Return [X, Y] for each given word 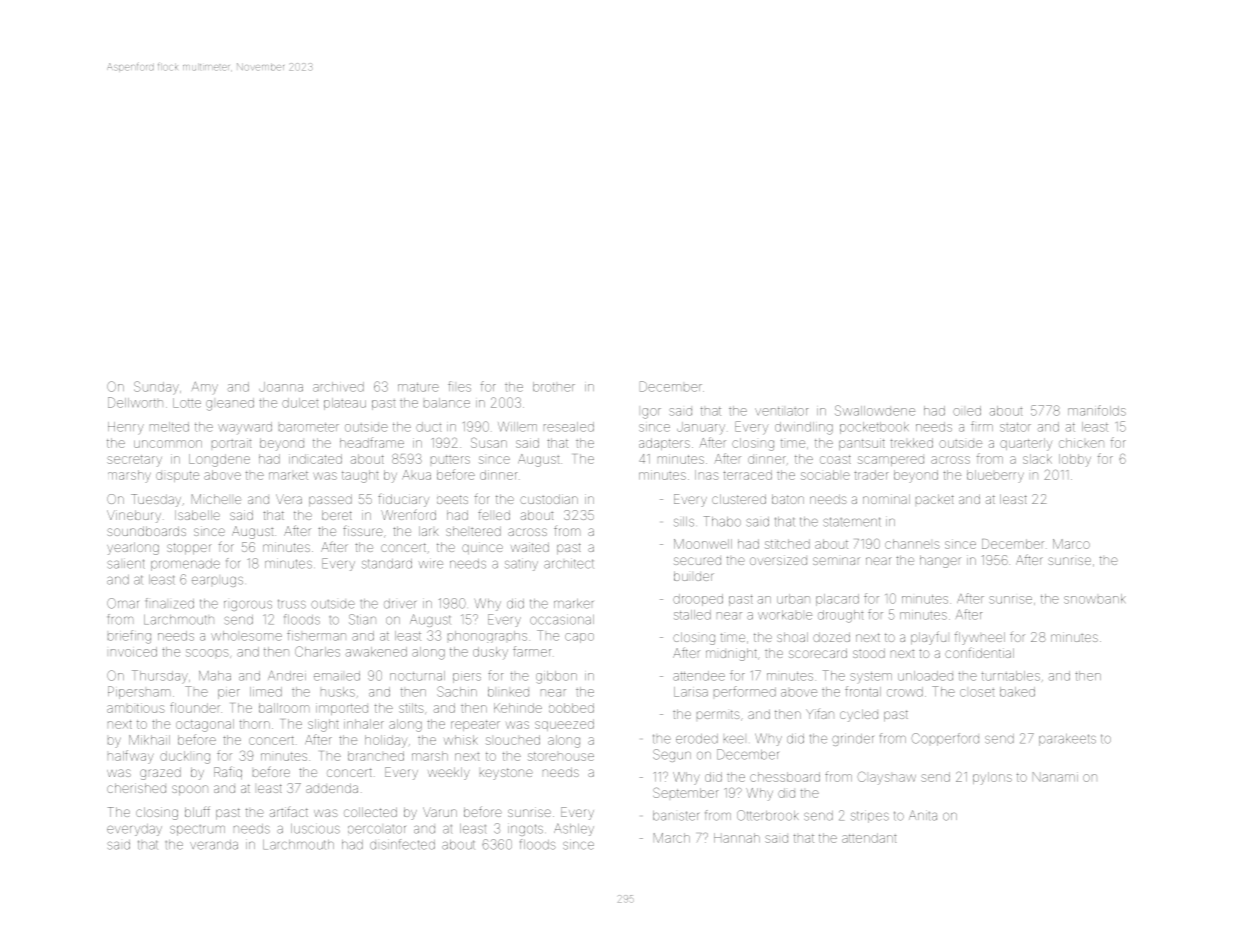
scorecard [818, 653]
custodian [549, 499]
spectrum [197, 830]
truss [292, 604]
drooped [698, 600]
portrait [231, 443]
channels [912, 544]
